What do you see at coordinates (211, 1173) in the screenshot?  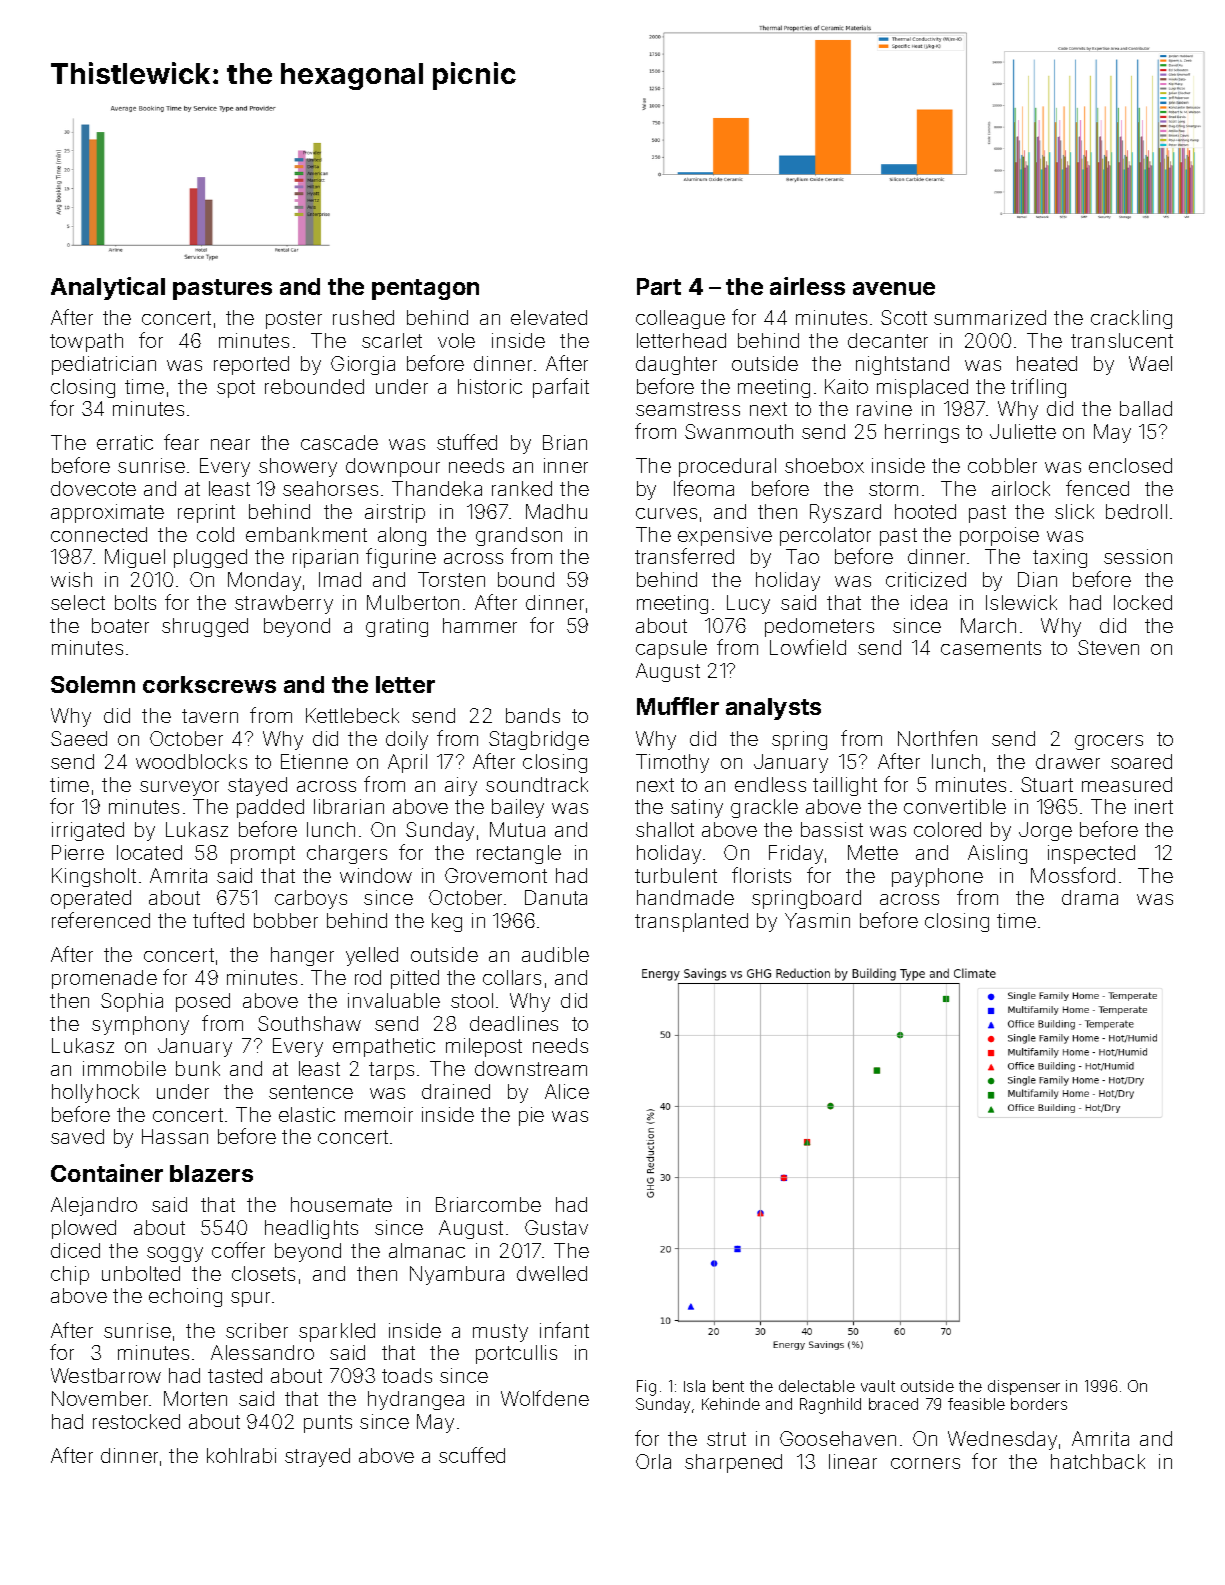 I see `blazers` at bounding box center [211, 1173].
